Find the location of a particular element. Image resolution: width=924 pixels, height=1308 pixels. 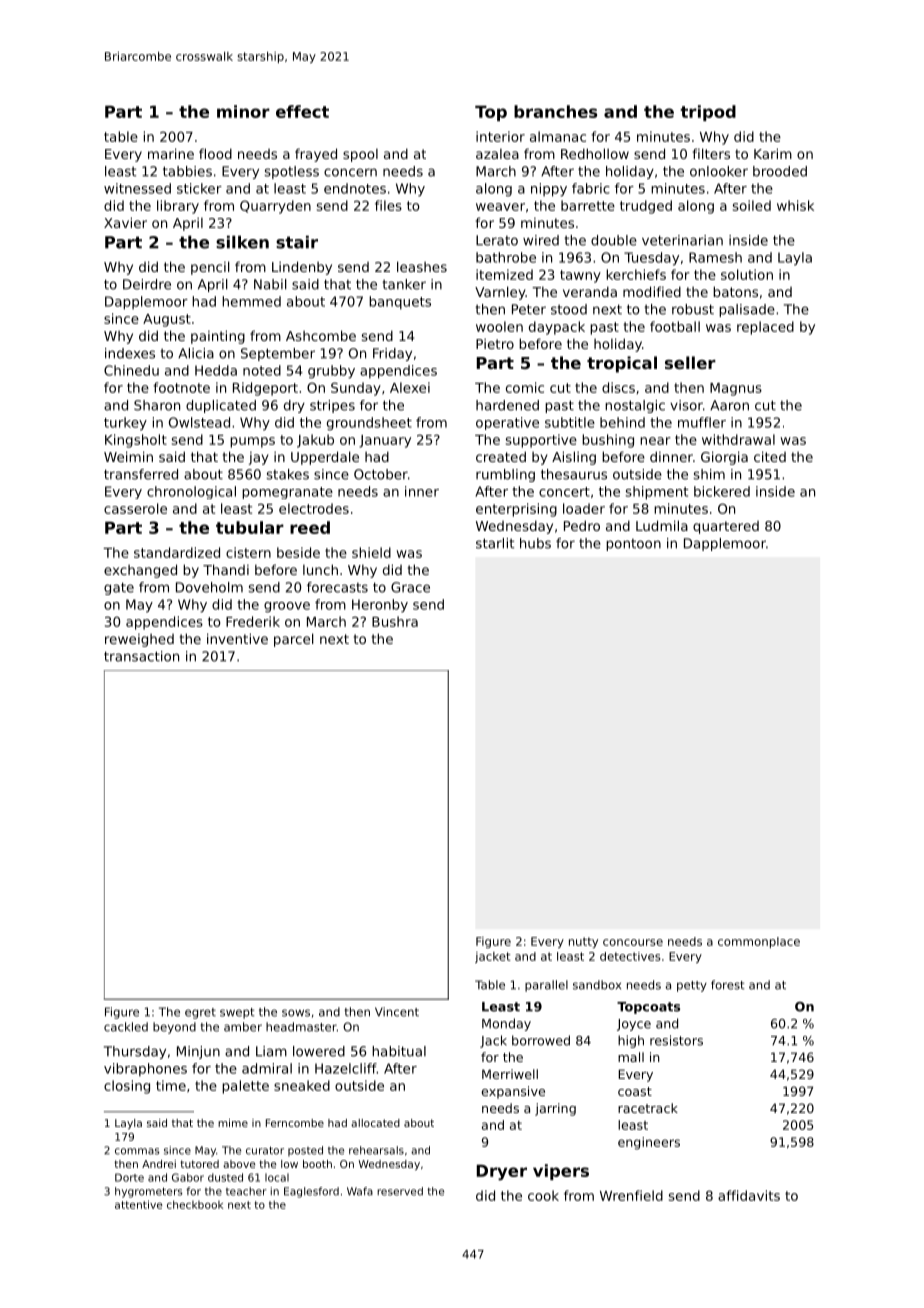

Alicia is located at coordinates (196, 353).
